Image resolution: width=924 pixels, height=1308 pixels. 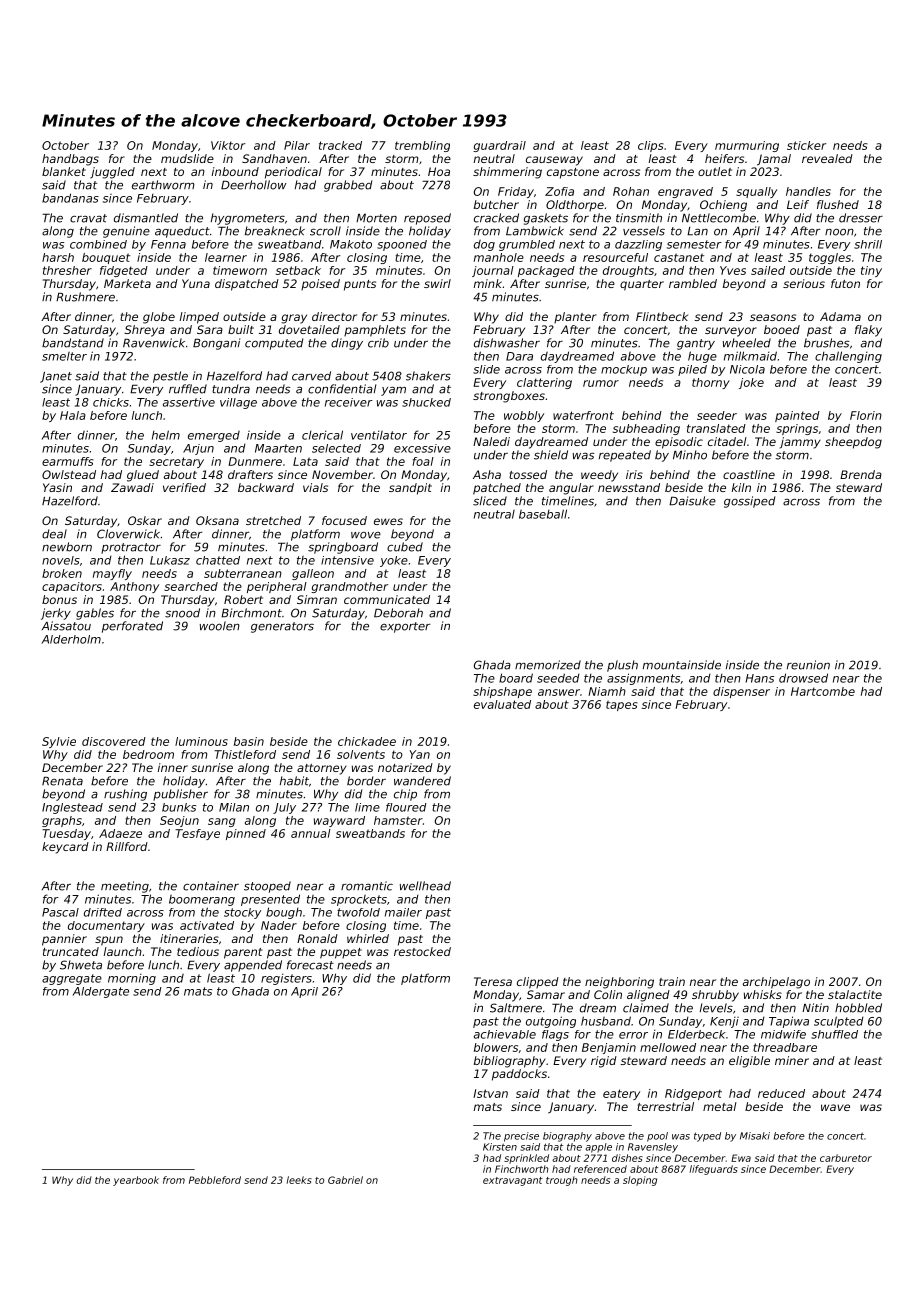 I want to click on Aldergate, so click(x=101, y=992).
